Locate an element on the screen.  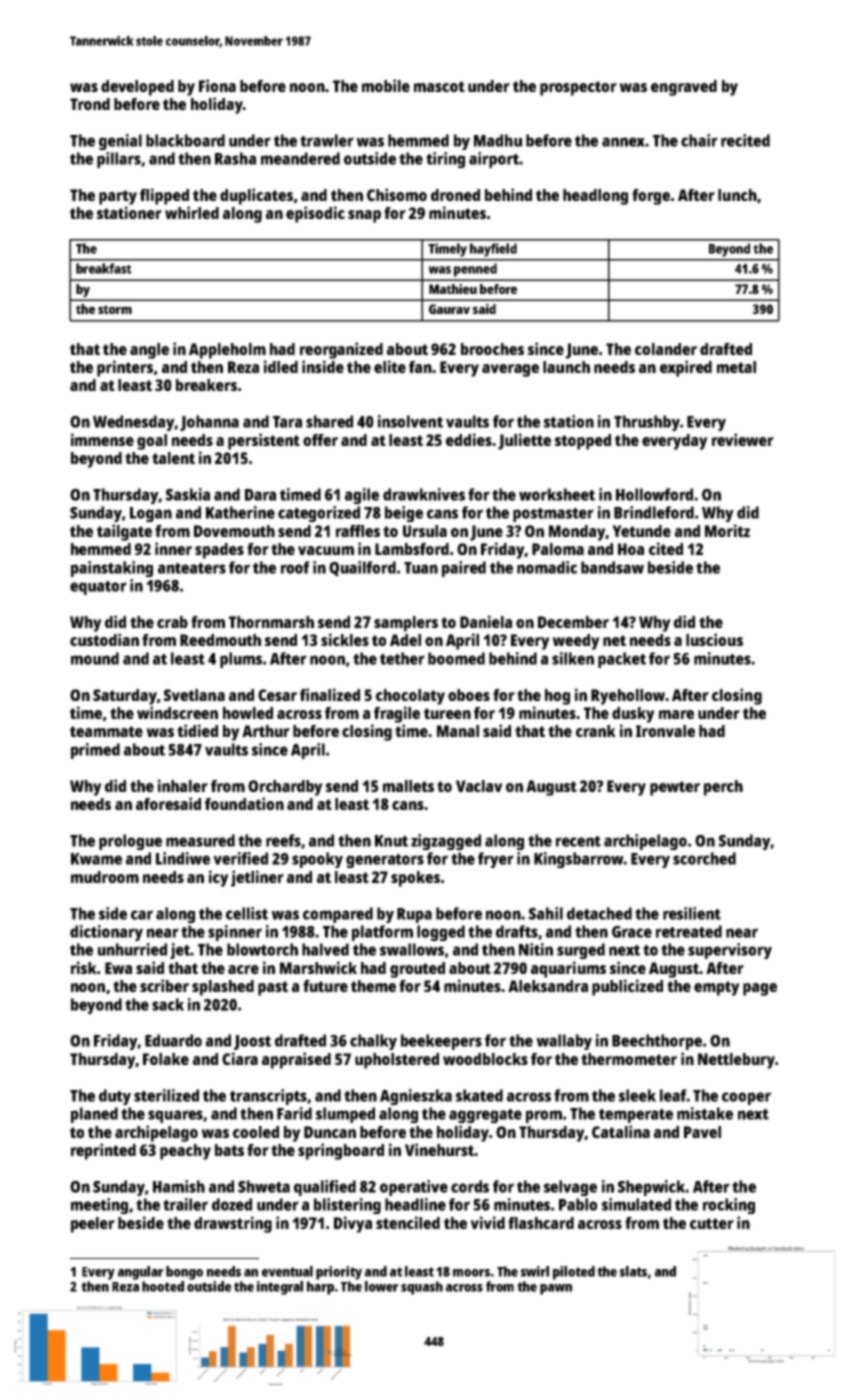
reviewer is located at coordinates (743, 439).
